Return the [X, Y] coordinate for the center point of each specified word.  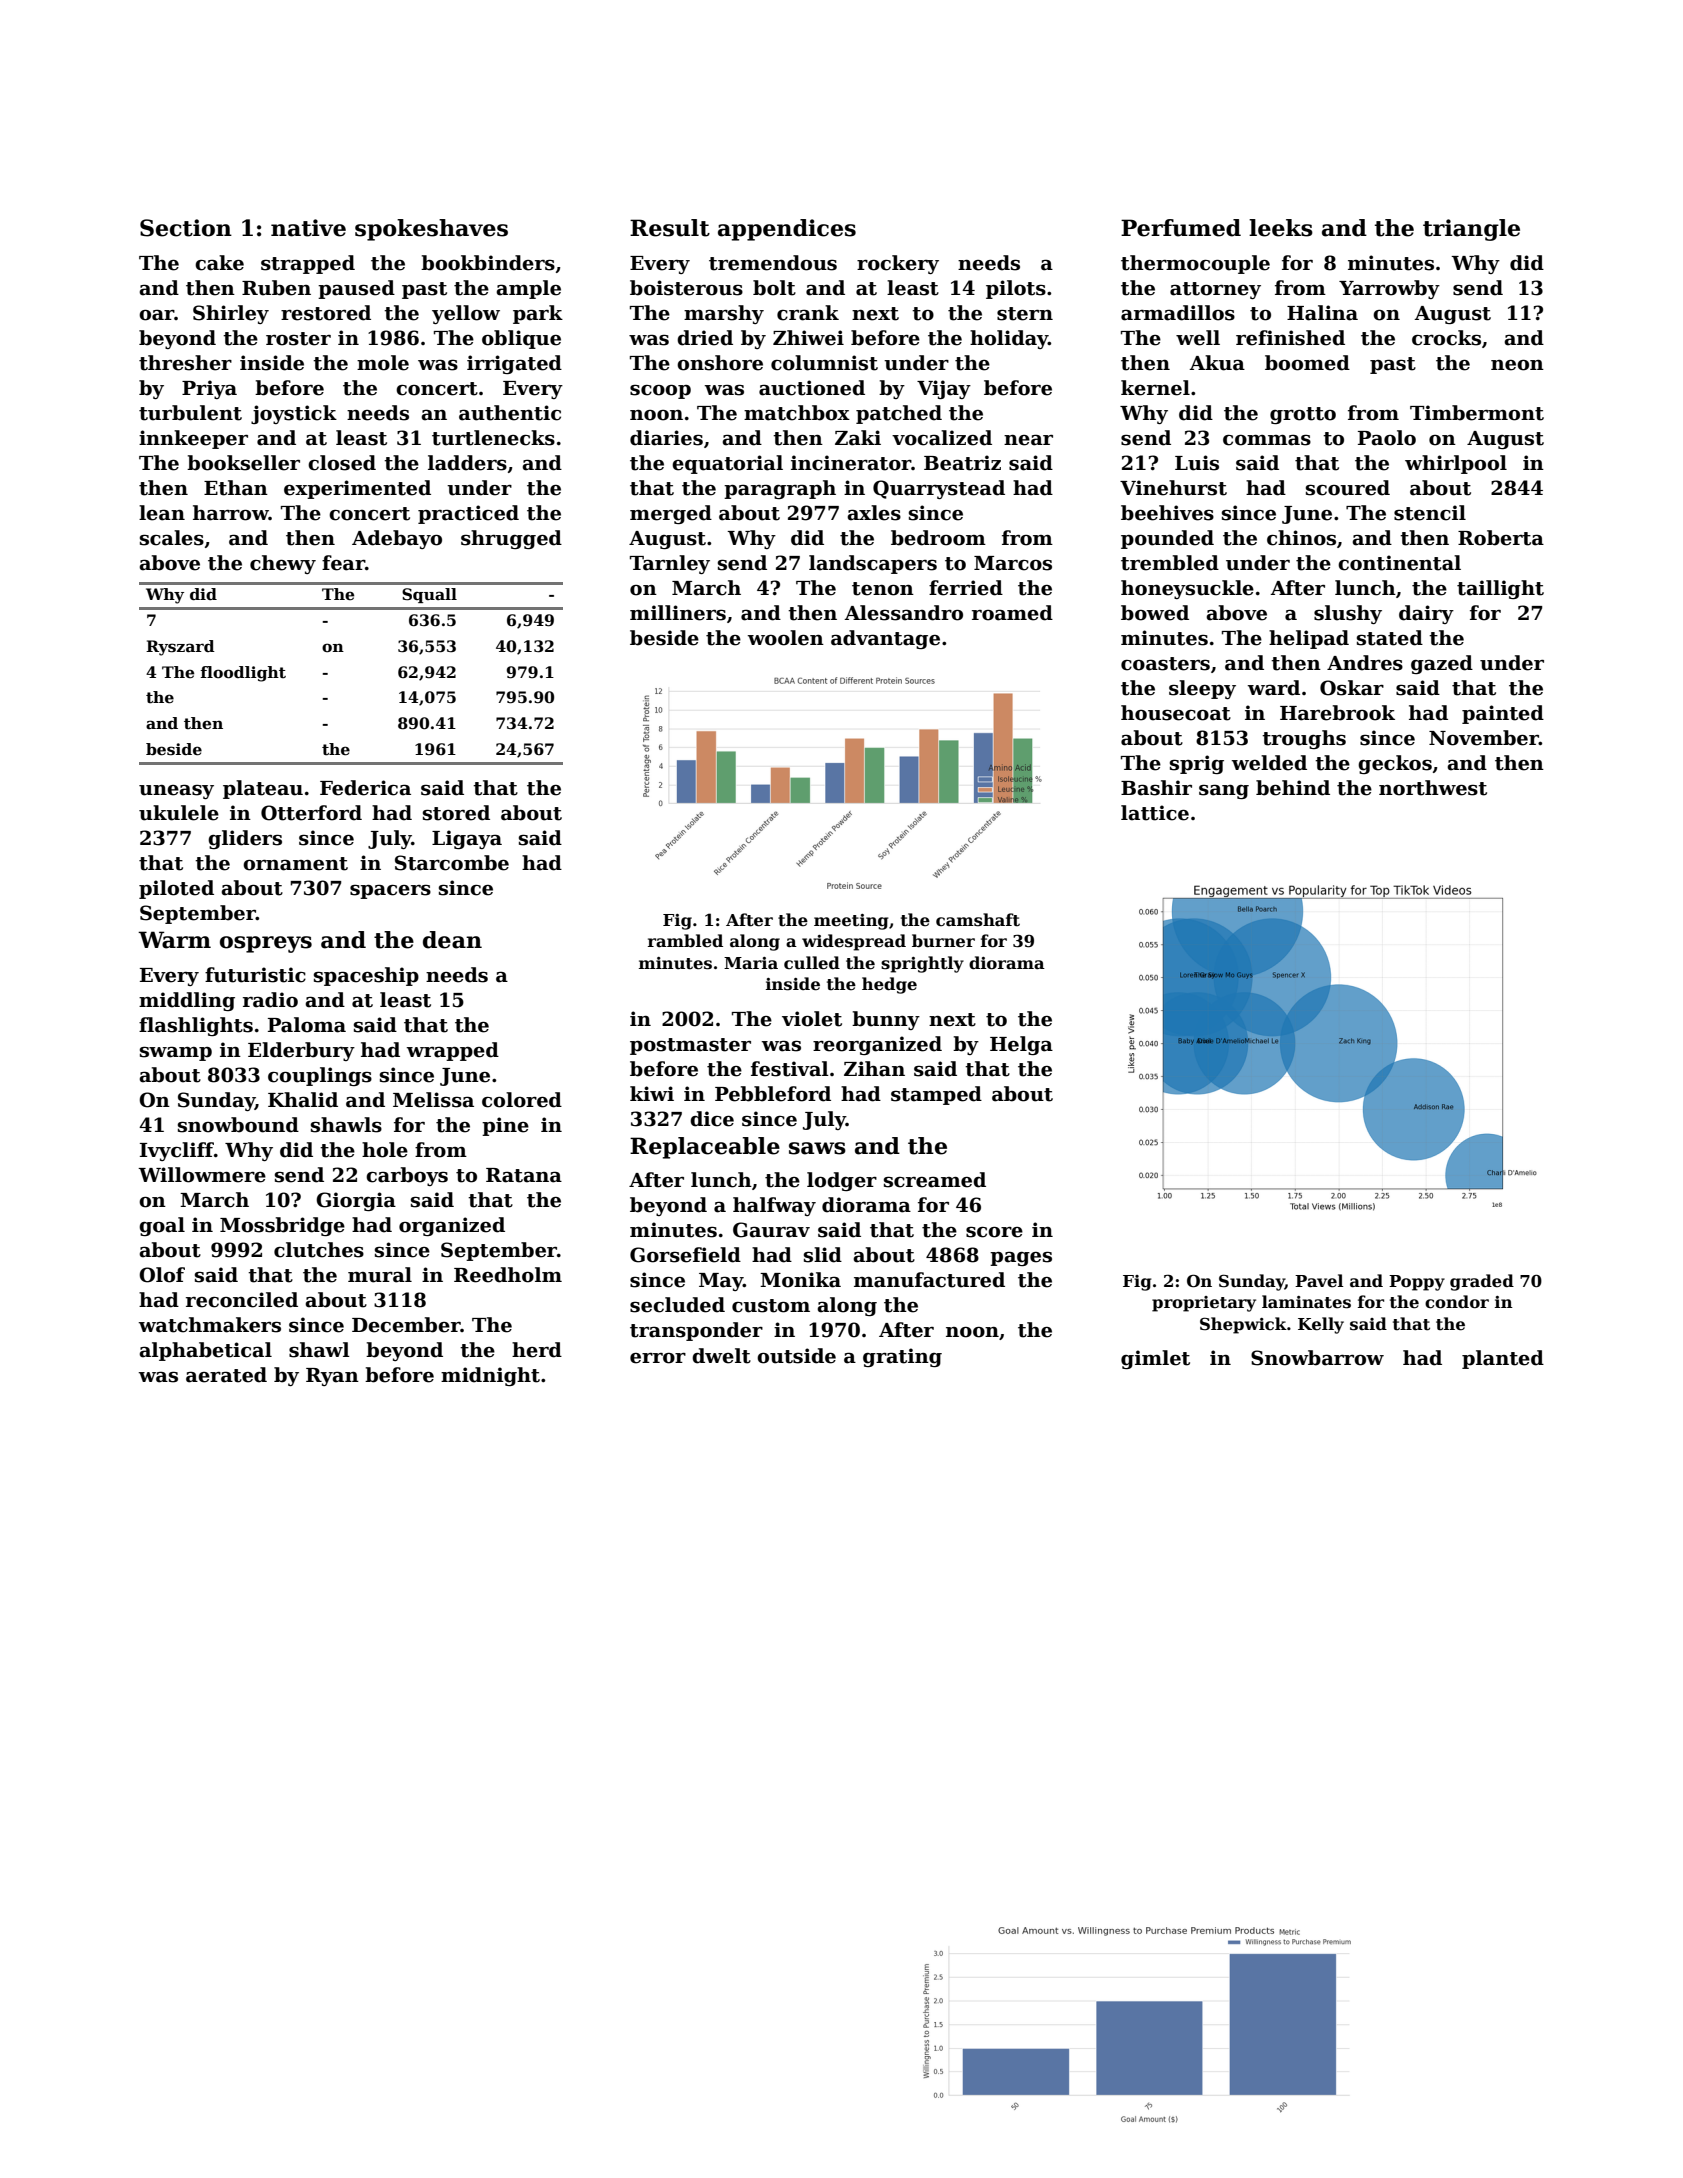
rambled [685, 940]
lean [162, 513]
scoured [1348, 488]
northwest [1433, 788]
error [658, 1358]
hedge [889, 985]
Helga [1021, 1045]
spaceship [366, 976]
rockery [898, 264]
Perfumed [1181, 228]
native [308, 228]
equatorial [727, 464]
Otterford [311, 813]
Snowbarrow [1317, 1358]
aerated [226, 1375]
